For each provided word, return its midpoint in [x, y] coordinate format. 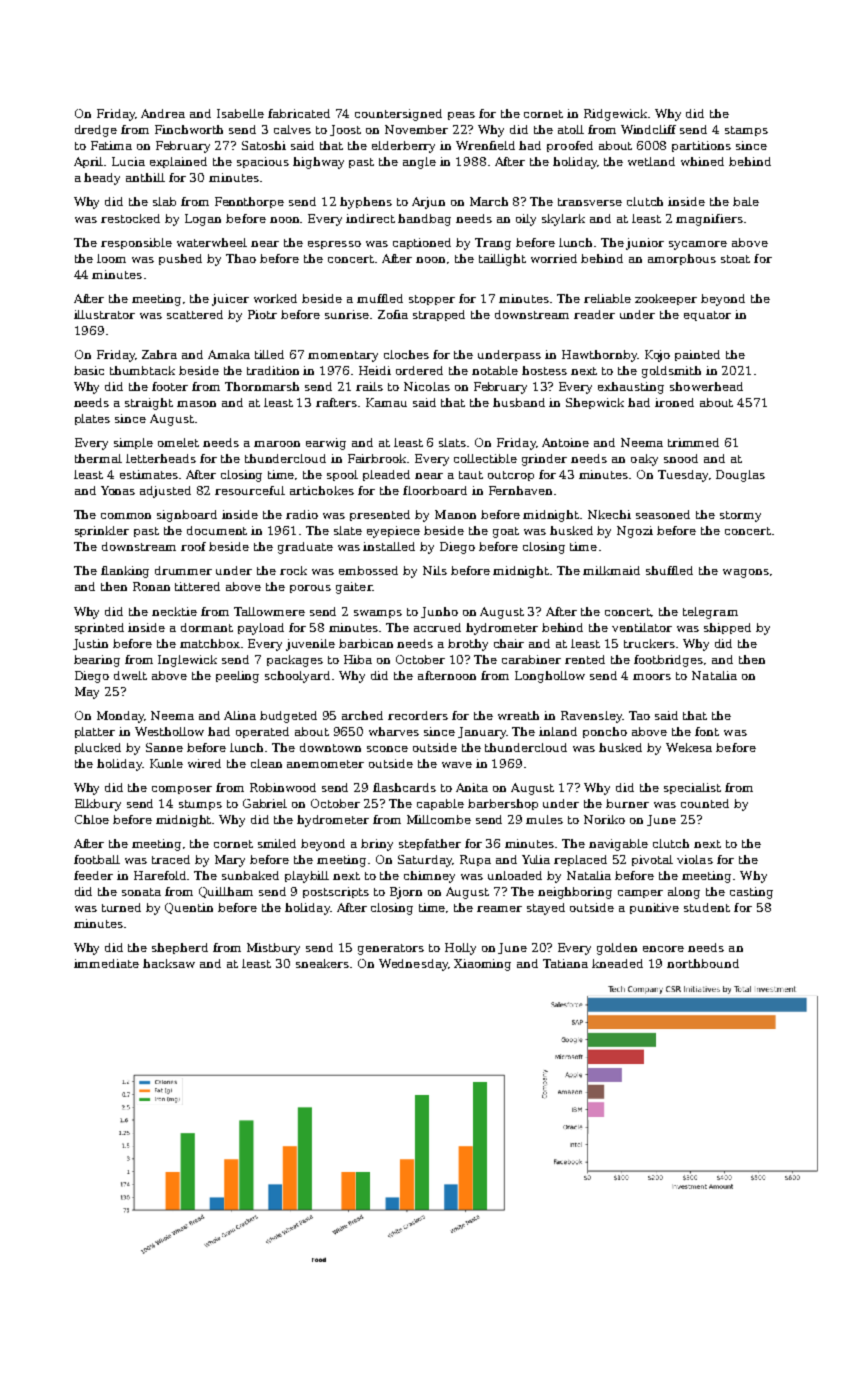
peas [461, 116]
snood [681, 458]
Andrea [163, 113]
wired [204, 763]
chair [509, 643]
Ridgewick [615, 115]
